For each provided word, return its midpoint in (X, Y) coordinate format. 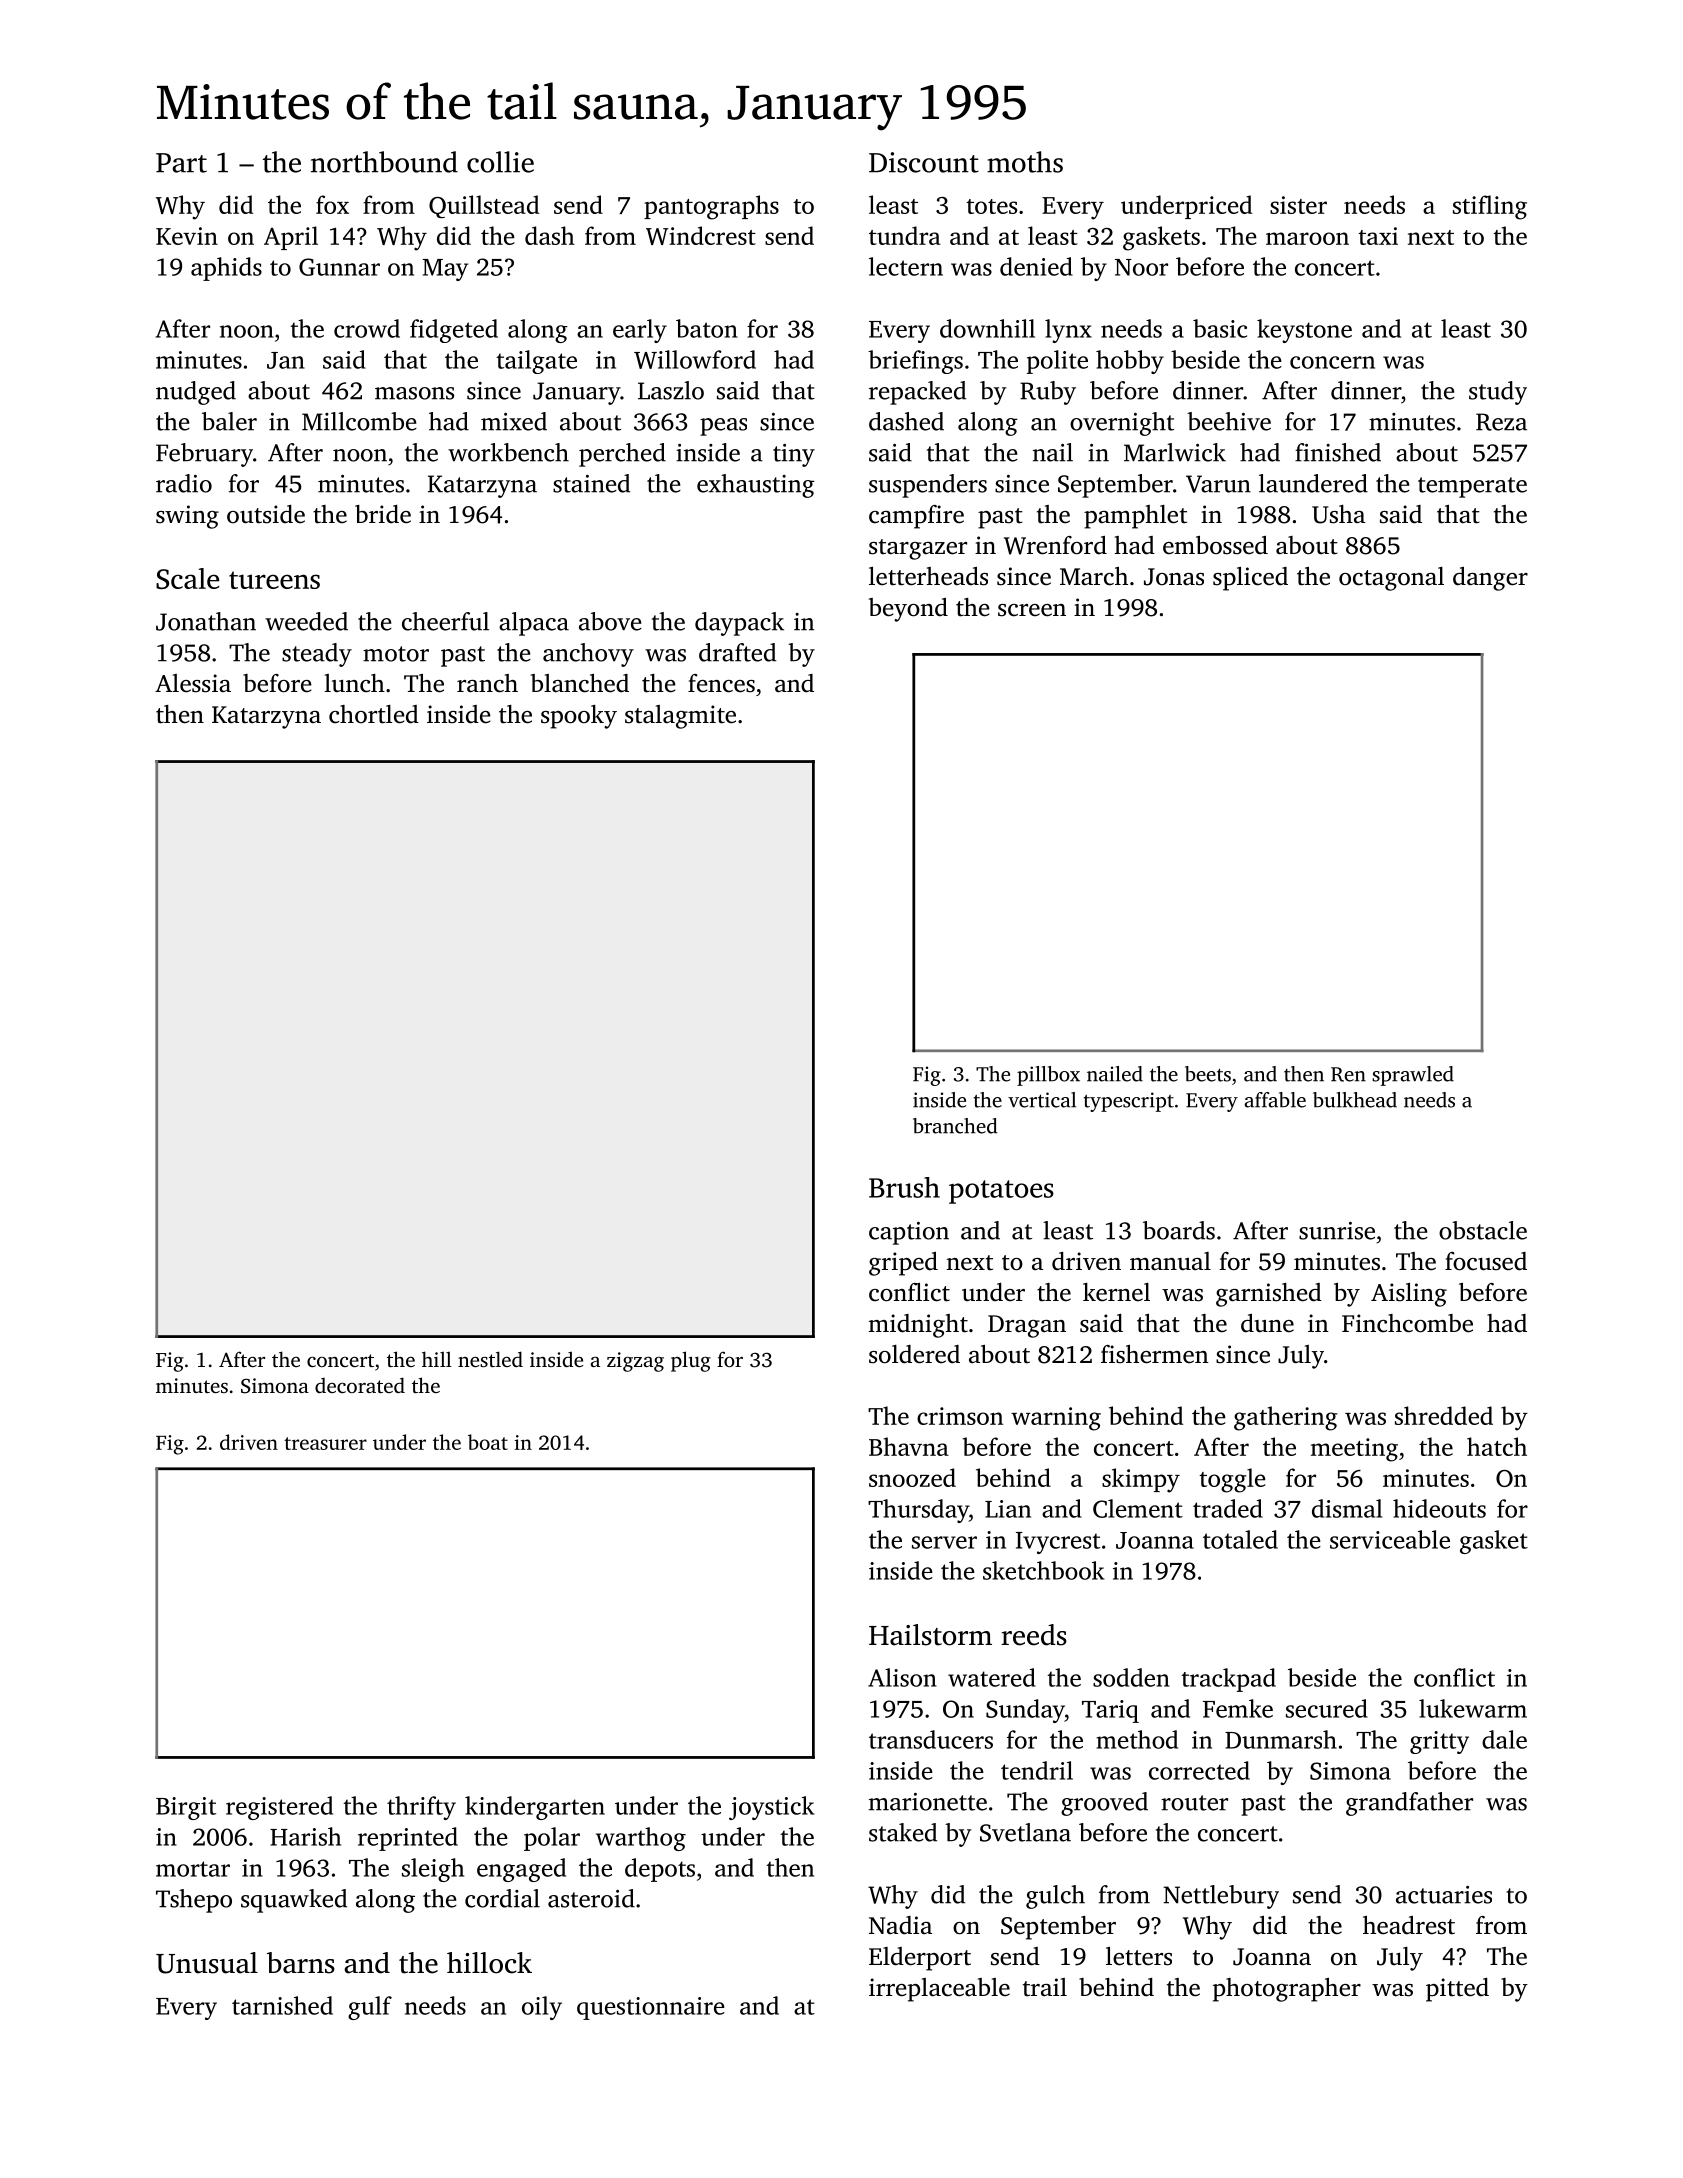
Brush (904, 1187)
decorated (360, 1385)
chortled (374, 714)
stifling (1490, 207)
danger (1490, 579)
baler (229, 421)
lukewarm (1473, 1708)
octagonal (1391, 579)
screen (1032, 610)
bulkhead (1355, 1100)
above (610, 621)
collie (500, 162)
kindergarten (535, 1808)
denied (1036, 266)
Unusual (207, 1963)
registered (279, 1808)
